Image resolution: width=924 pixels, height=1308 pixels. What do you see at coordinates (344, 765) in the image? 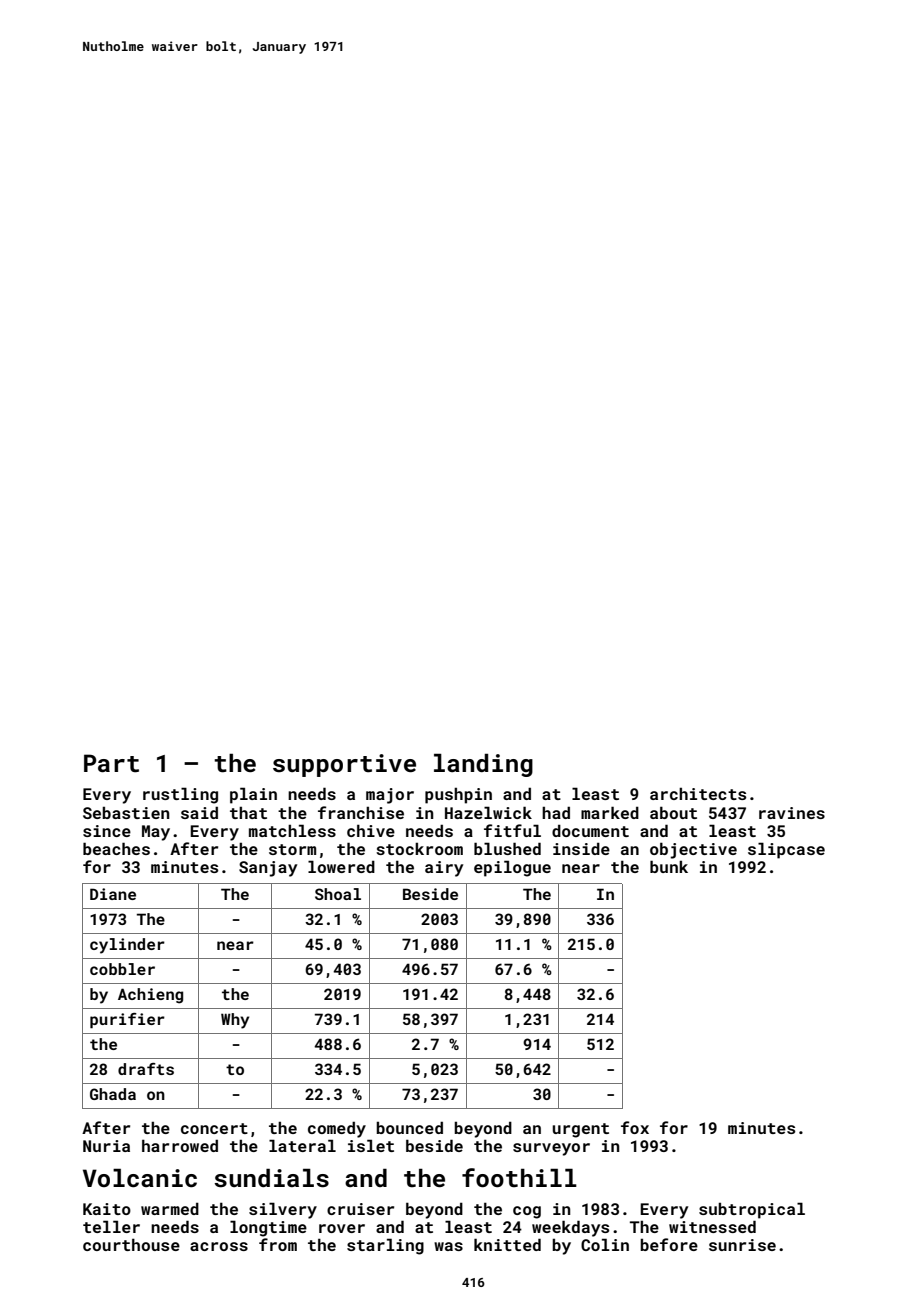
I see `supportive` at bounding box center [344, 765].
